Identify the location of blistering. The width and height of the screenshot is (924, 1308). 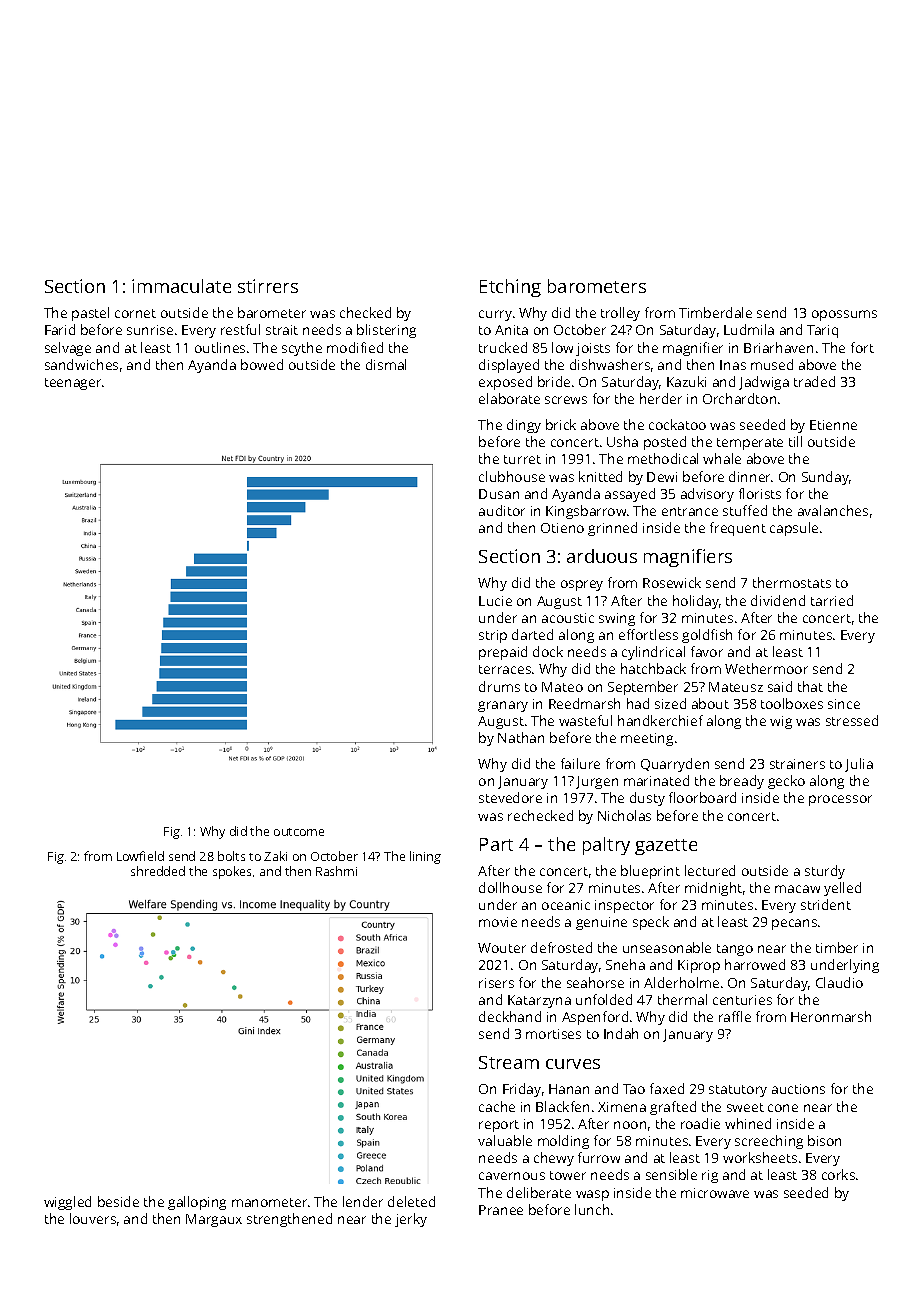
(386, 331).
